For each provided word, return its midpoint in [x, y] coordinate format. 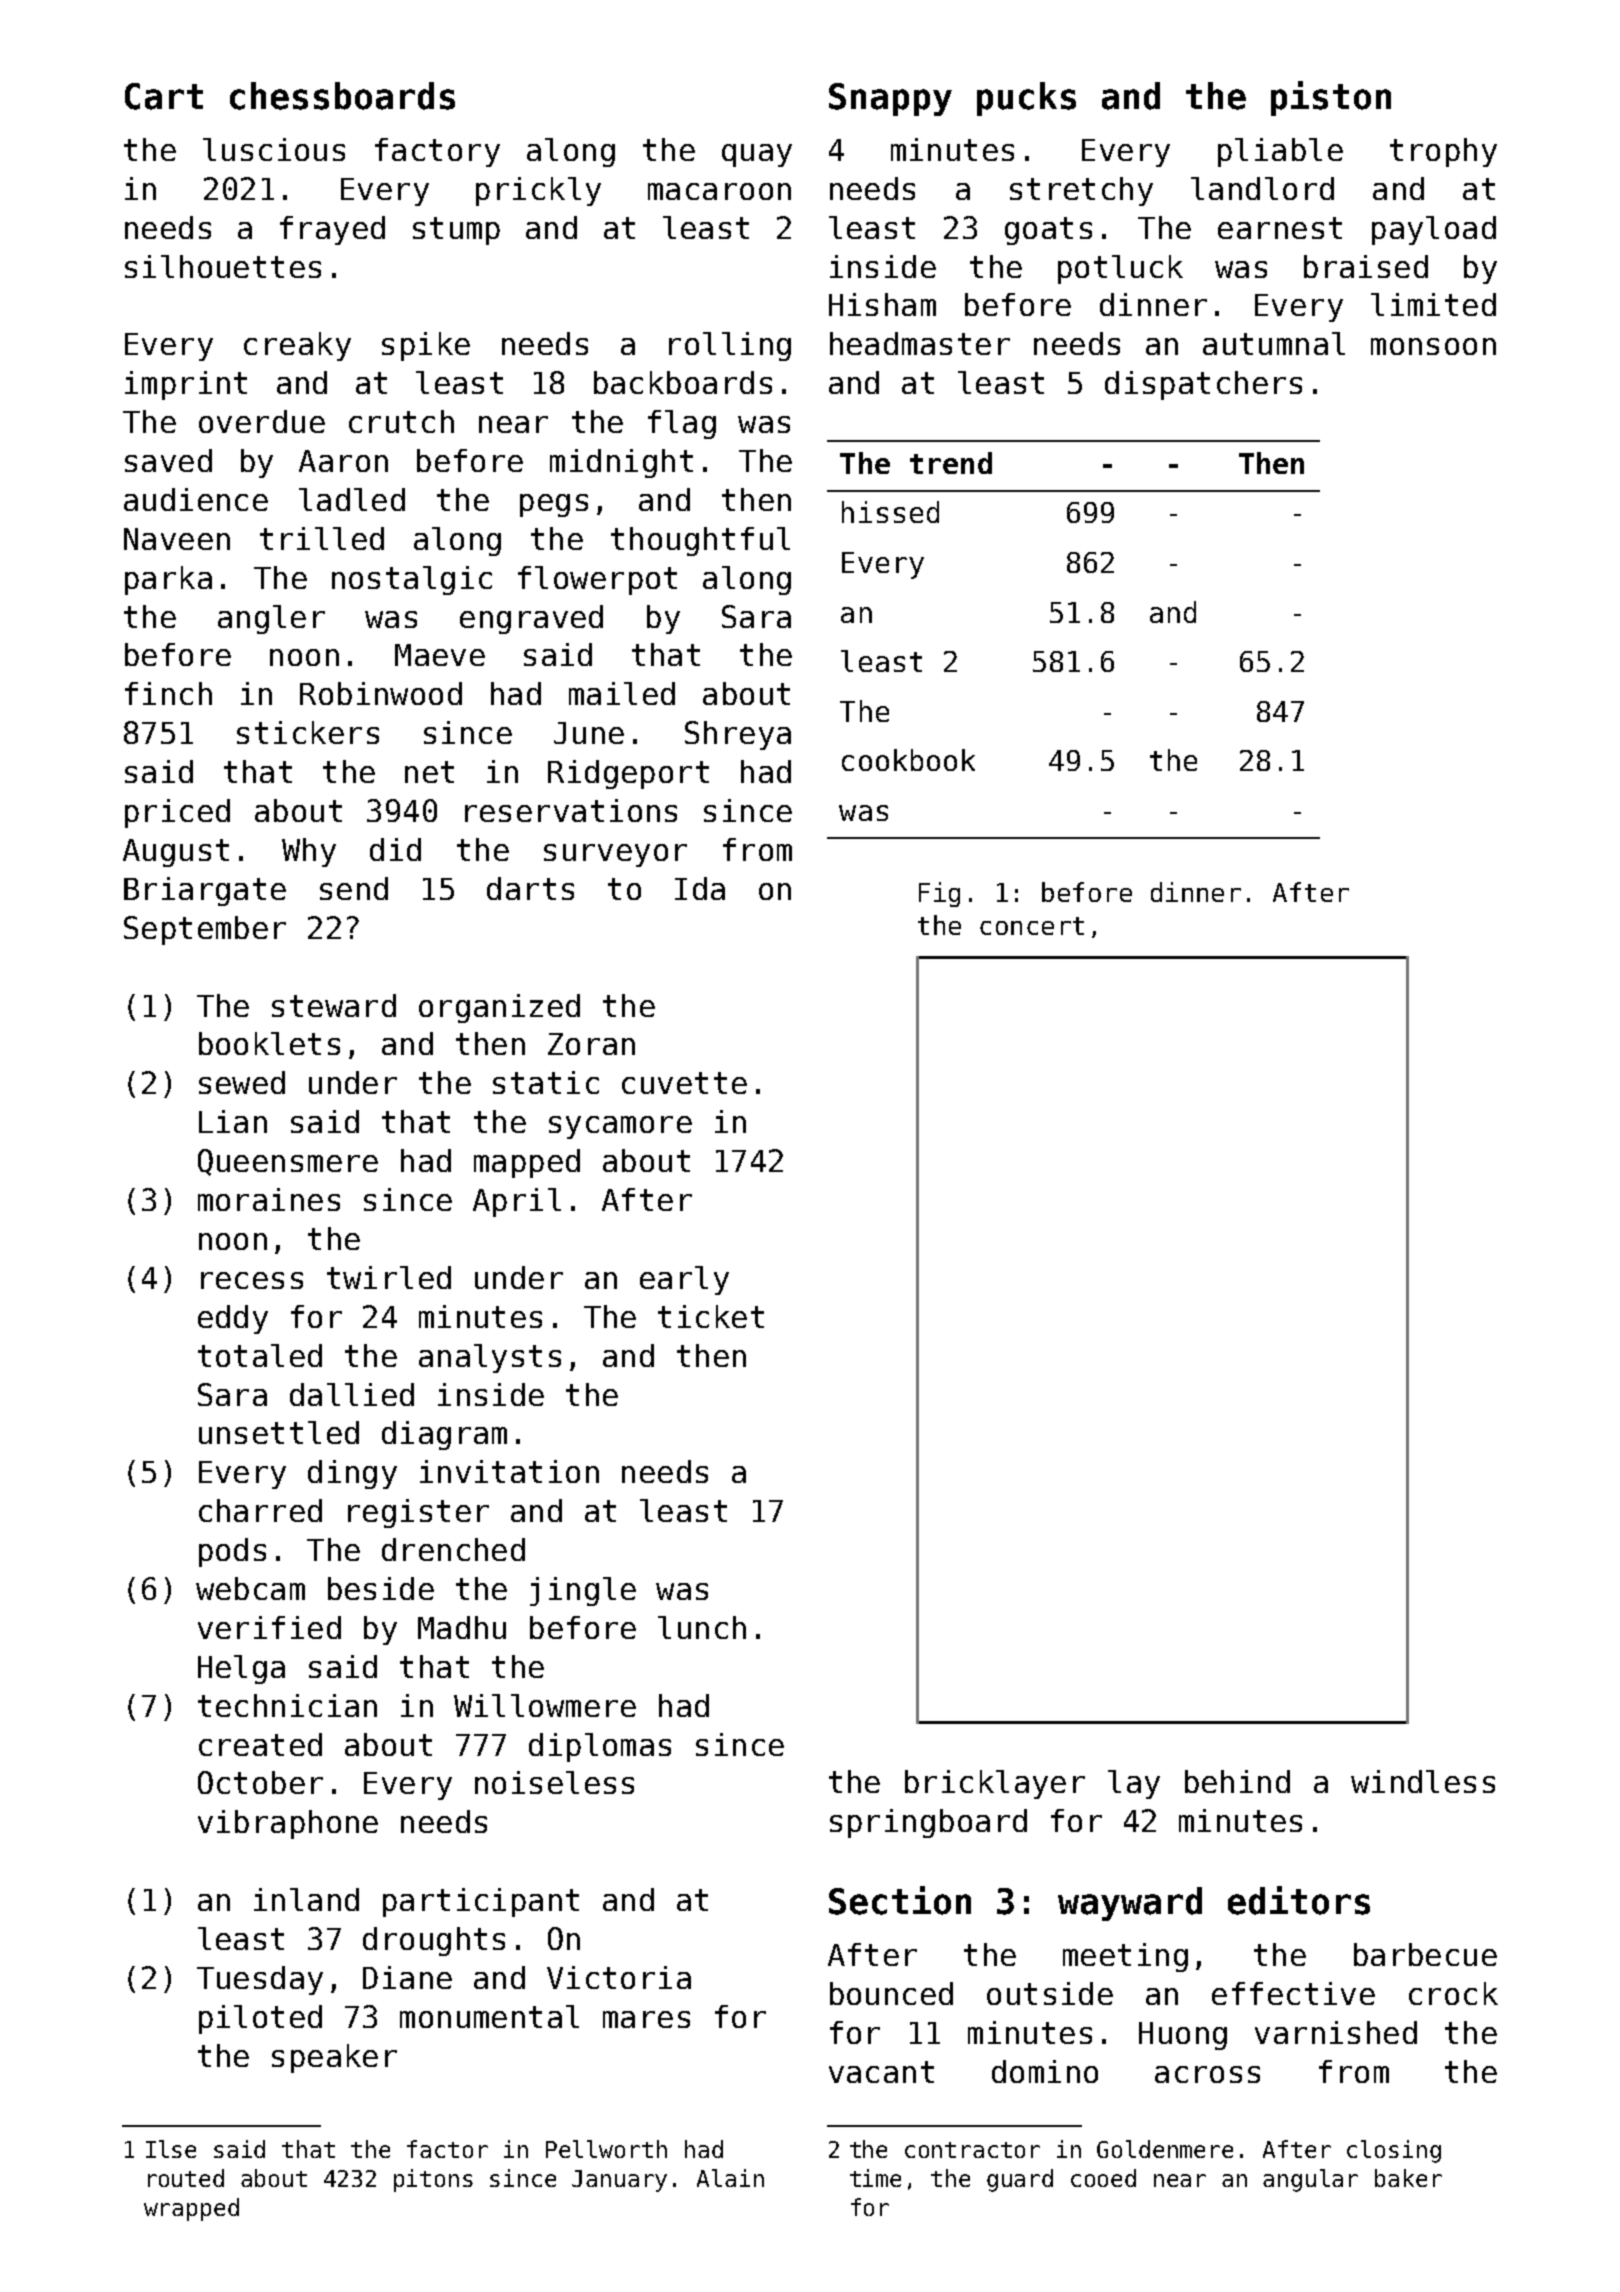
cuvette [684, 1083]
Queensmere [288, 1162]
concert [1032, 926]
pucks [1026, 99]
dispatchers [1203, 385]
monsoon [1433, 346]
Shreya [738, 735]
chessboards [342, 96]
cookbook [908, 760]
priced [177, 813]
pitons [433, 2180]
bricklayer [995, 1784]
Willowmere [545, 1705]
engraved [531, 619]
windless [1423, 1781]
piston [1331, 98]
